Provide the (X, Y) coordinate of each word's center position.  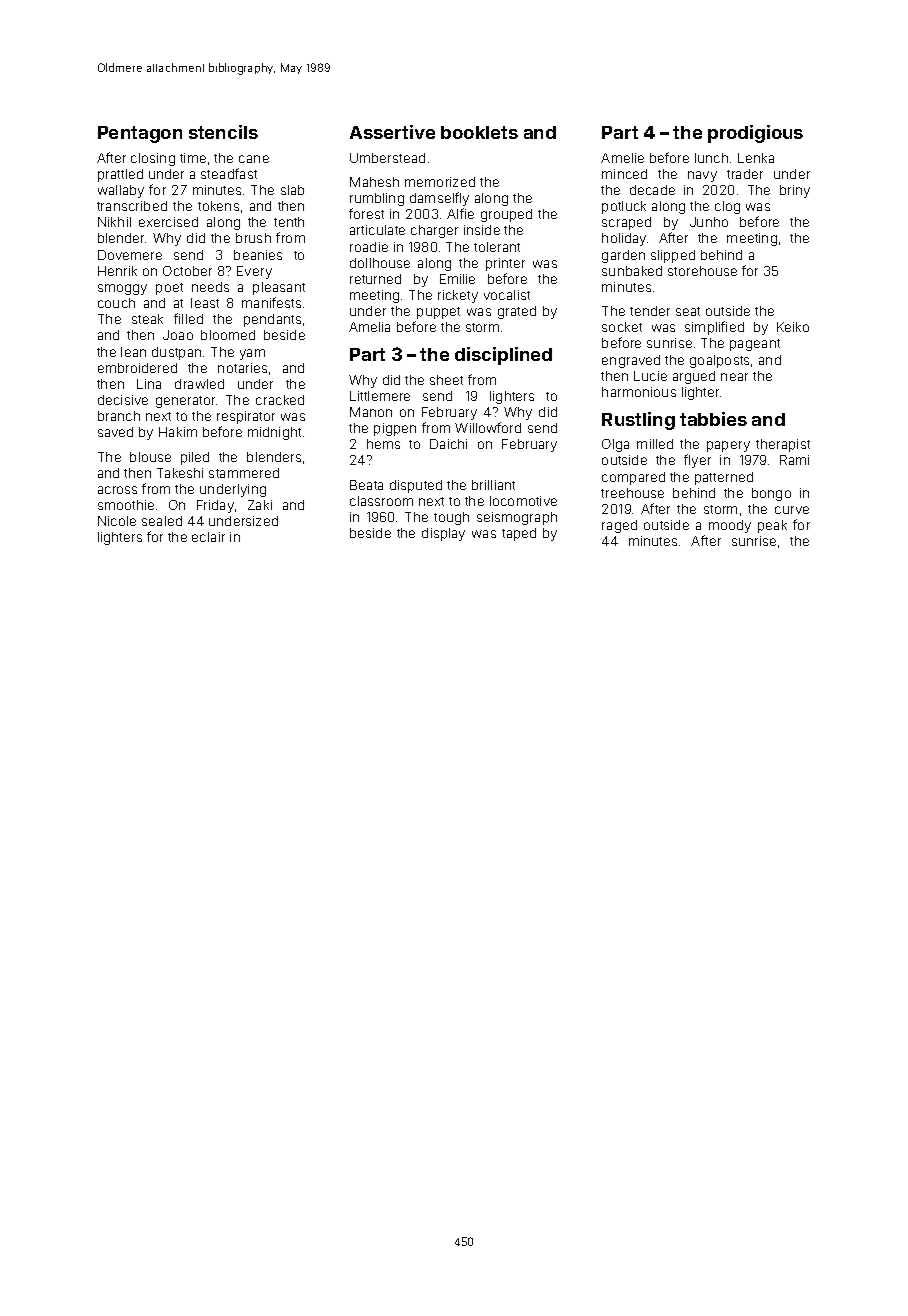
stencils (223, 132)
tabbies (713, 419)
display (443, 534)
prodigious (755, 134)
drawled (199, 384)
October (187, 271)
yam (252, 354)
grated (517, 312)
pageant (755, 345)
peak (772, 526)
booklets (479, 132)
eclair (208, 537)
